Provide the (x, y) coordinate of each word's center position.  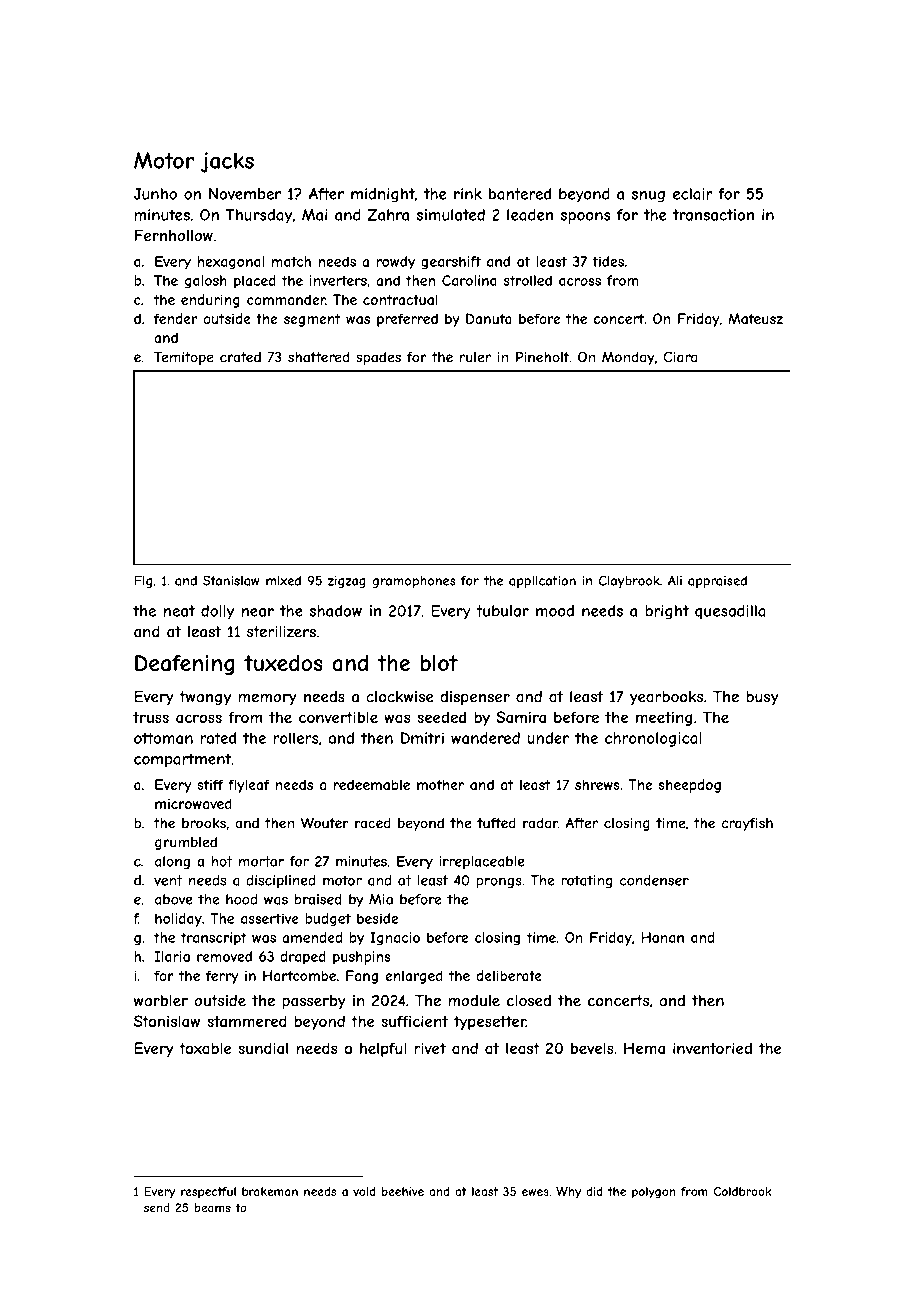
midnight (383, 195)
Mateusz (755, 318)
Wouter (325, 823)
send (157, 1208)
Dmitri (422, 738)
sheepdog (690, 786)
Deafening (185, 665)
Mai (314, 215)
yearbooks (666, 698)
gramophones (414, 582)
